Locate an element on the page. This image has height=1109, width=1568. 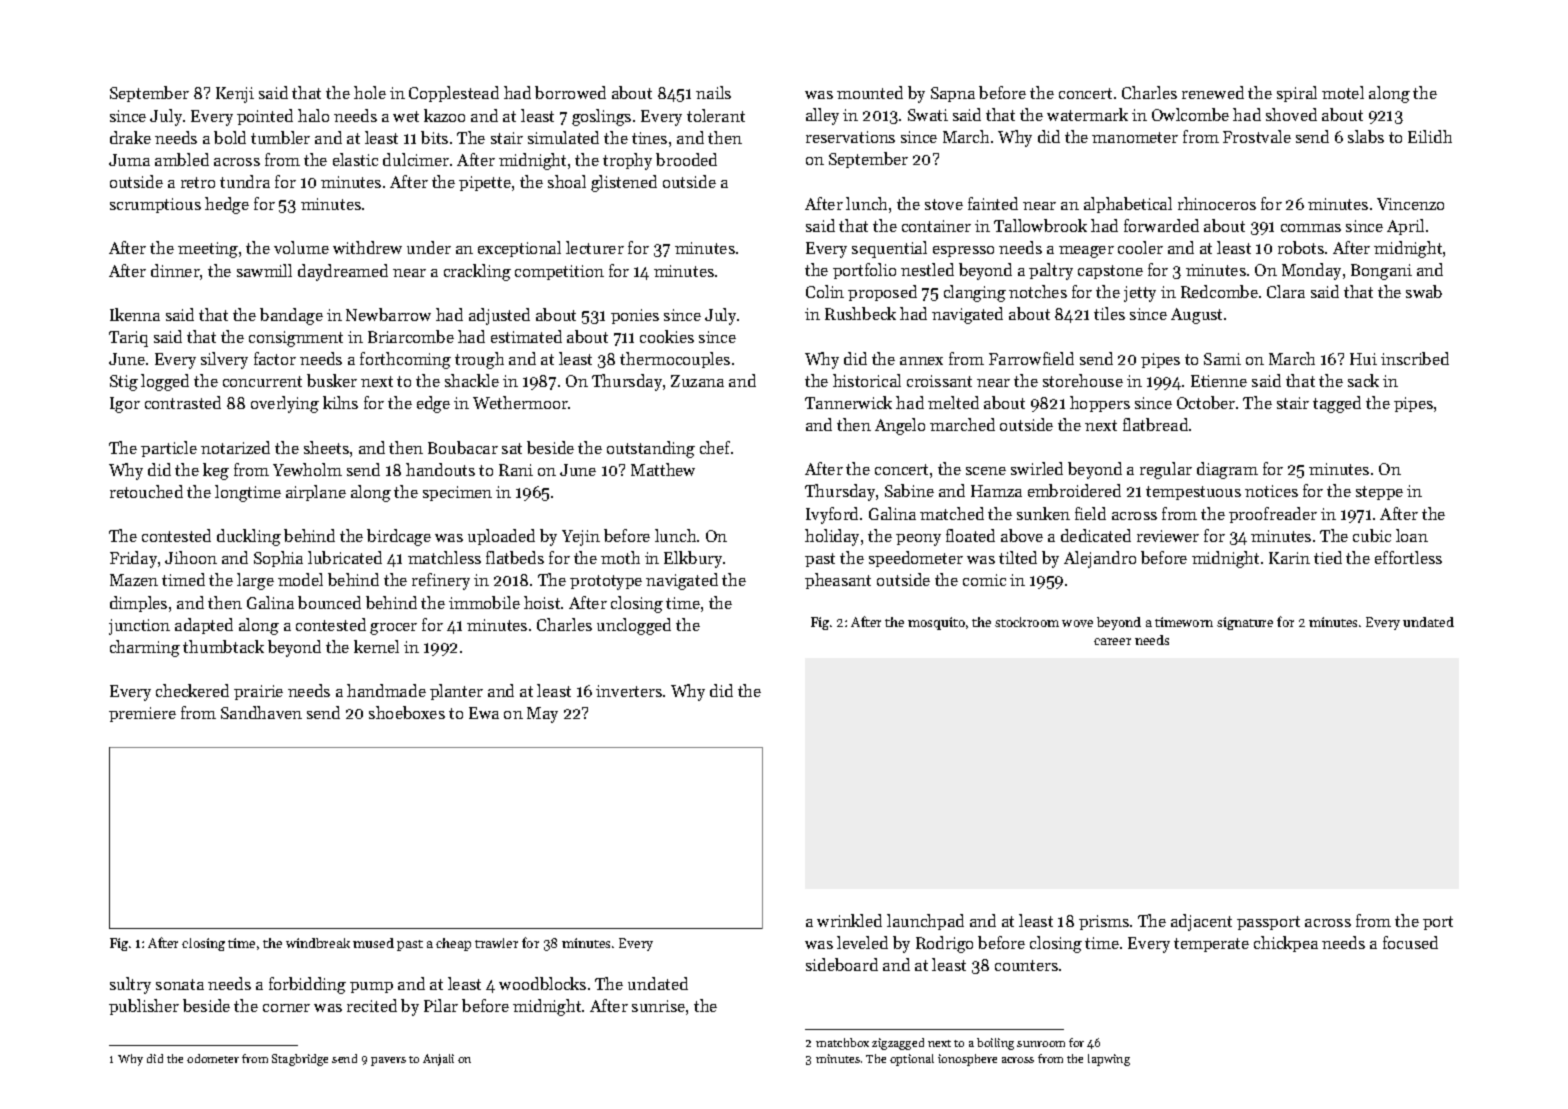
inscribed is located at coordinates (1415, 358).
